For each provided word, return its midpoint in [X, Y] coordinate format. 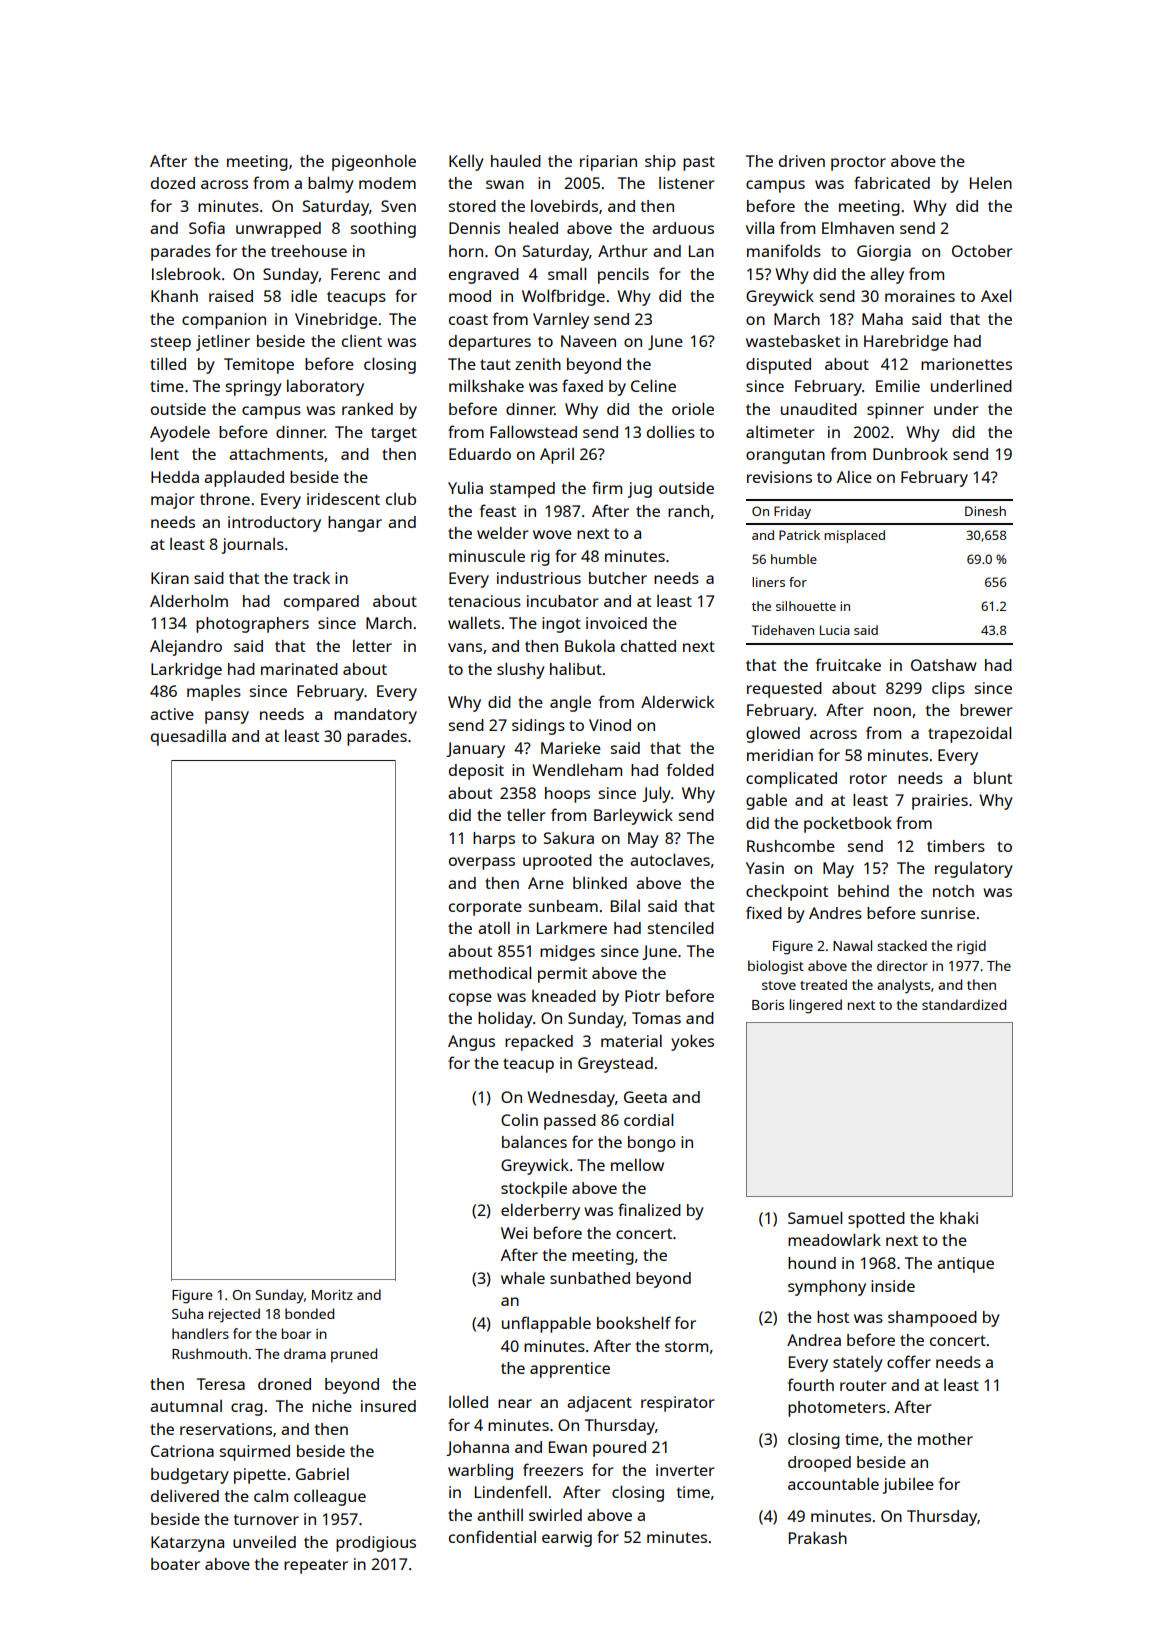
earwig [567, 1539]
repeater [316, 1566]
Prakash [818, 1538]
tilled [168, 363]
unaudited [819, 409]
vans [465, 647]
